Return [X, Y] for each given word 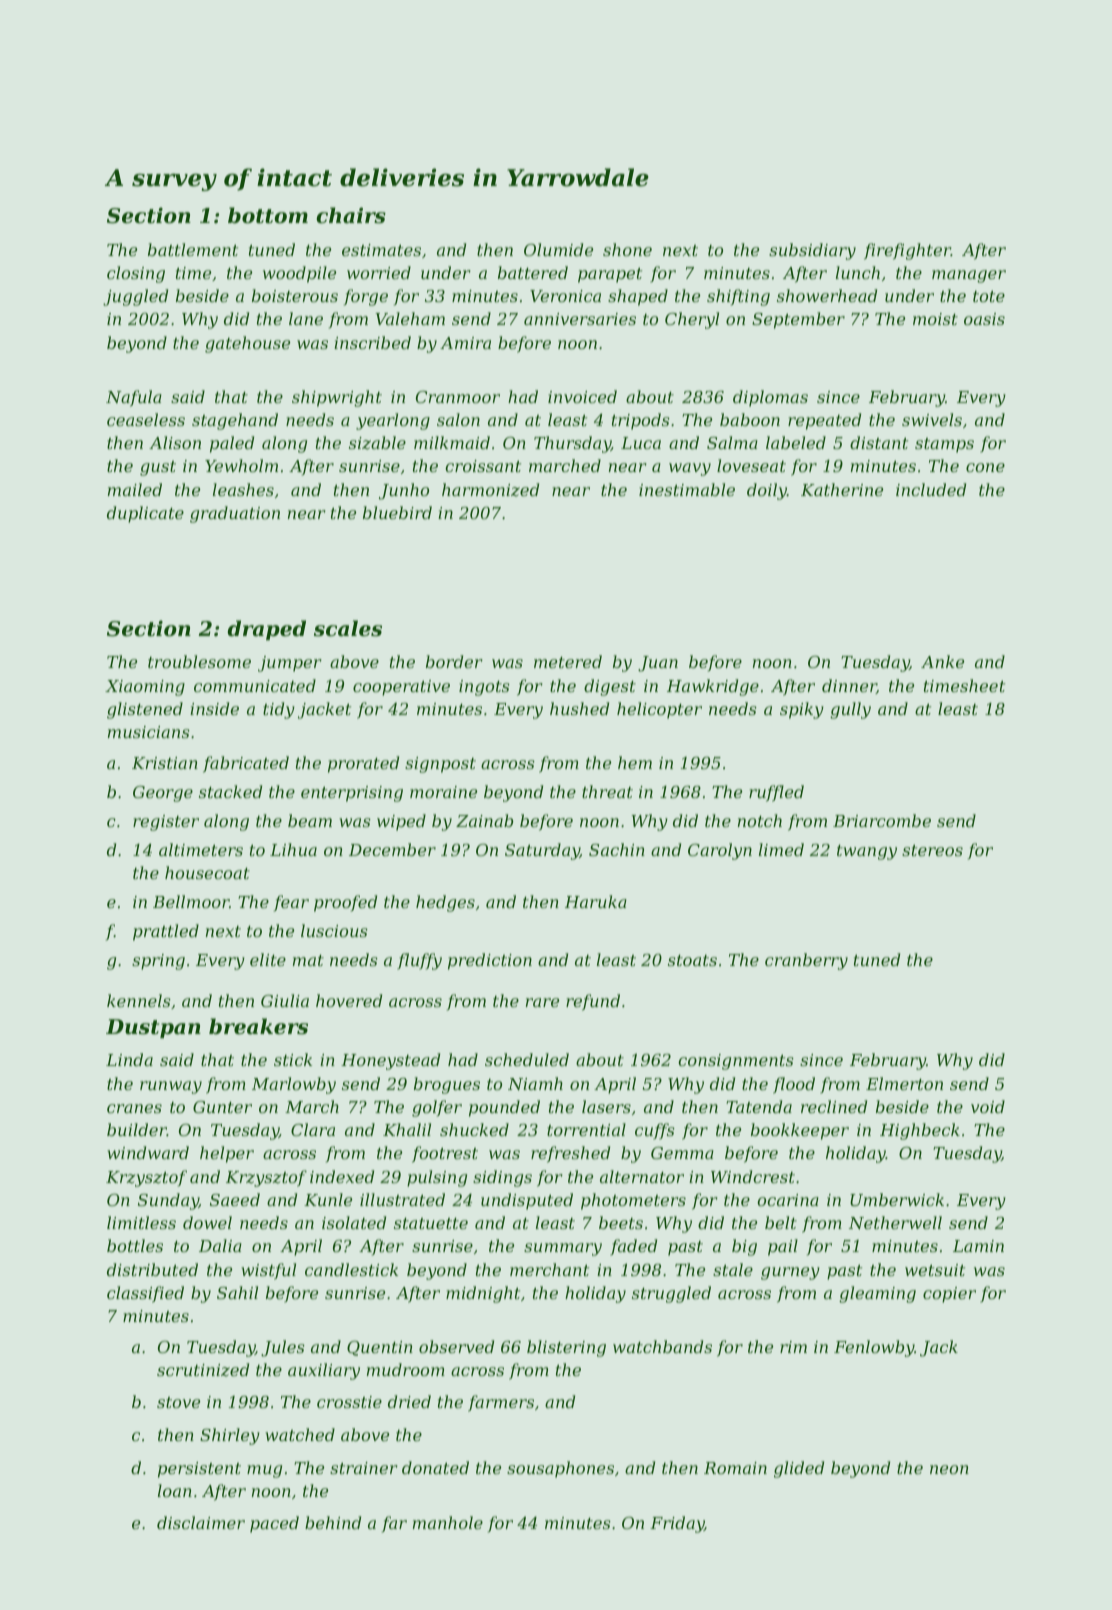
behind [333, 1522]
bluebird [397, 512]
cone [985, 467]
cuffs [655, 1131]
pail [783, 1247]
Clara [313, 1129]
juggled [135, 297]
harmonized [490, 490]
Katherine [842, 489]
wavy [690, 469]
